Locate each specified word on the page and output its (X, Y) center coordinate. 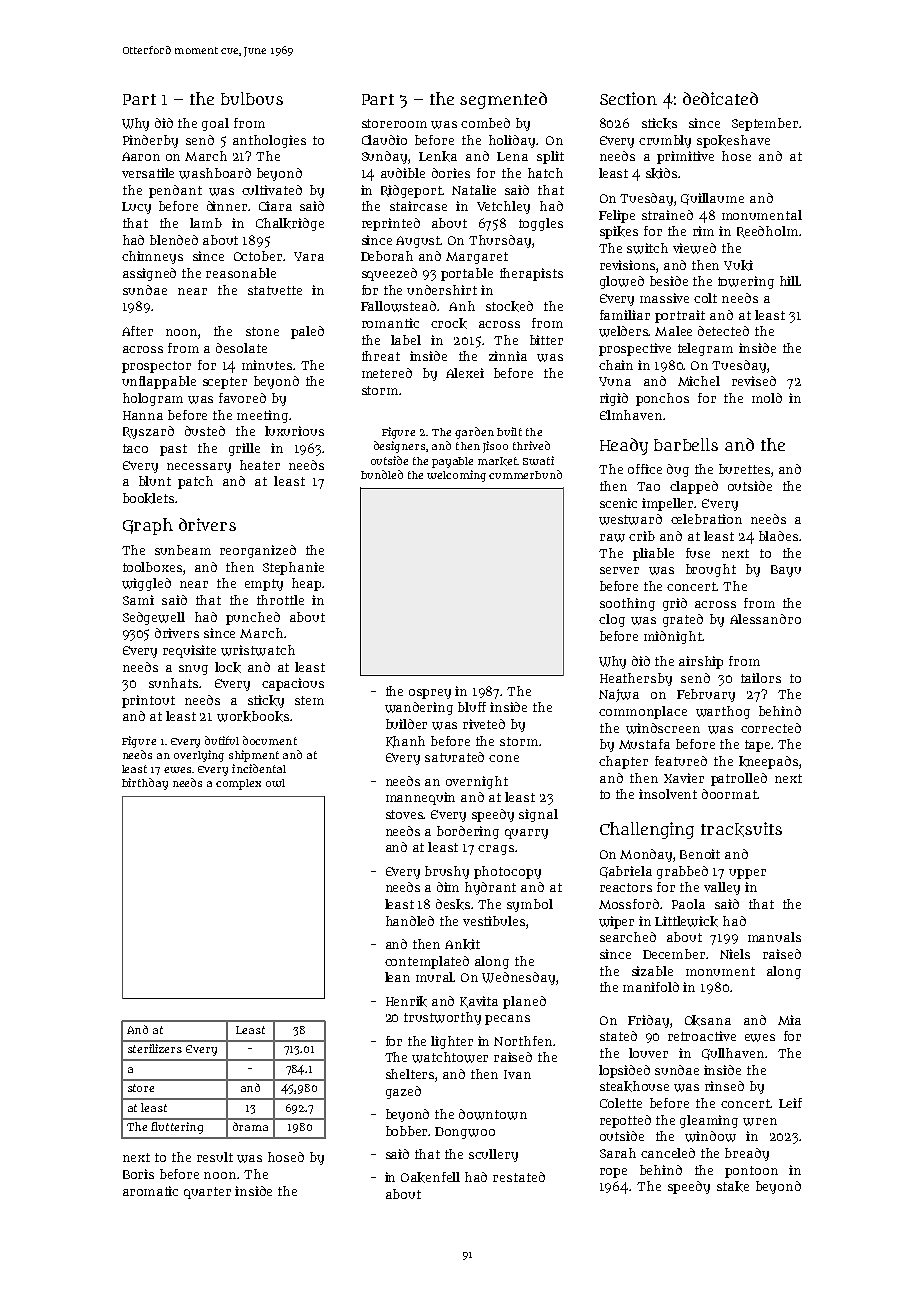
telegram (705, 349)
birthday (145, 784)
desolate (241, 348)
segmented (503, 100)
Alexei (465, 373)
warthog (723, 712)
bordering (468, 832)
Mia (789, 1020)
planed (524, 1002)
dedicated (720, 98)
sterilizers (155, 1048)
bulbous (252, 98)
